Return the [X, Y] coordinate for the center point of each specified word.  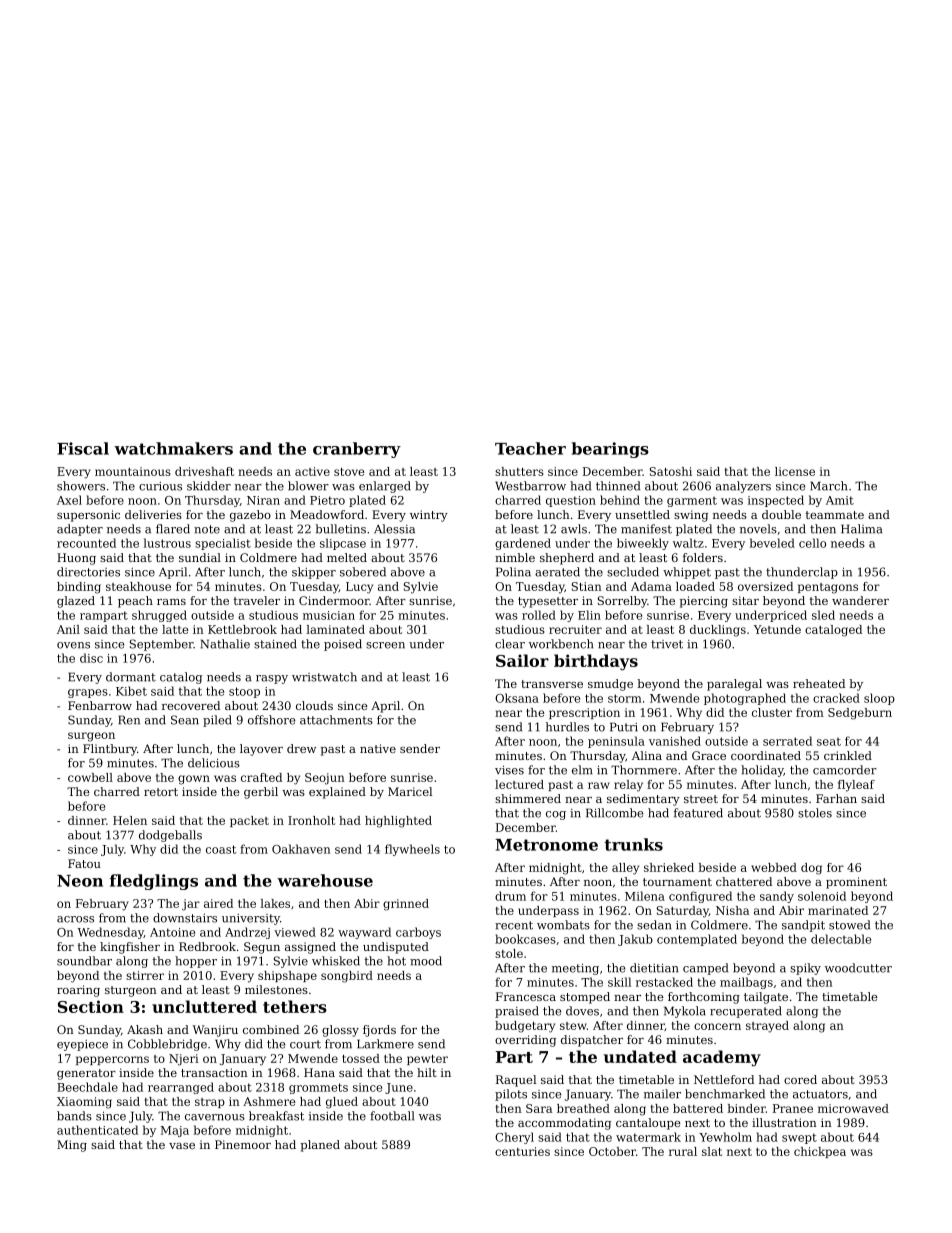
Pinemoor [243, 1144]
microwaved [853, 1108]
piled [217, 721]
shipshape [287, 976]
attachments [336, 720]
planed [320, 1146]
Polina [513, 572]
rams [171, 602]
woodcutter [858, 968]
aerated [557, 572]
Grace [709, 755]
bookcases [525, 939]
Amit [840, 500]
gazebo [250, 516]
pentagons [828, 588]
